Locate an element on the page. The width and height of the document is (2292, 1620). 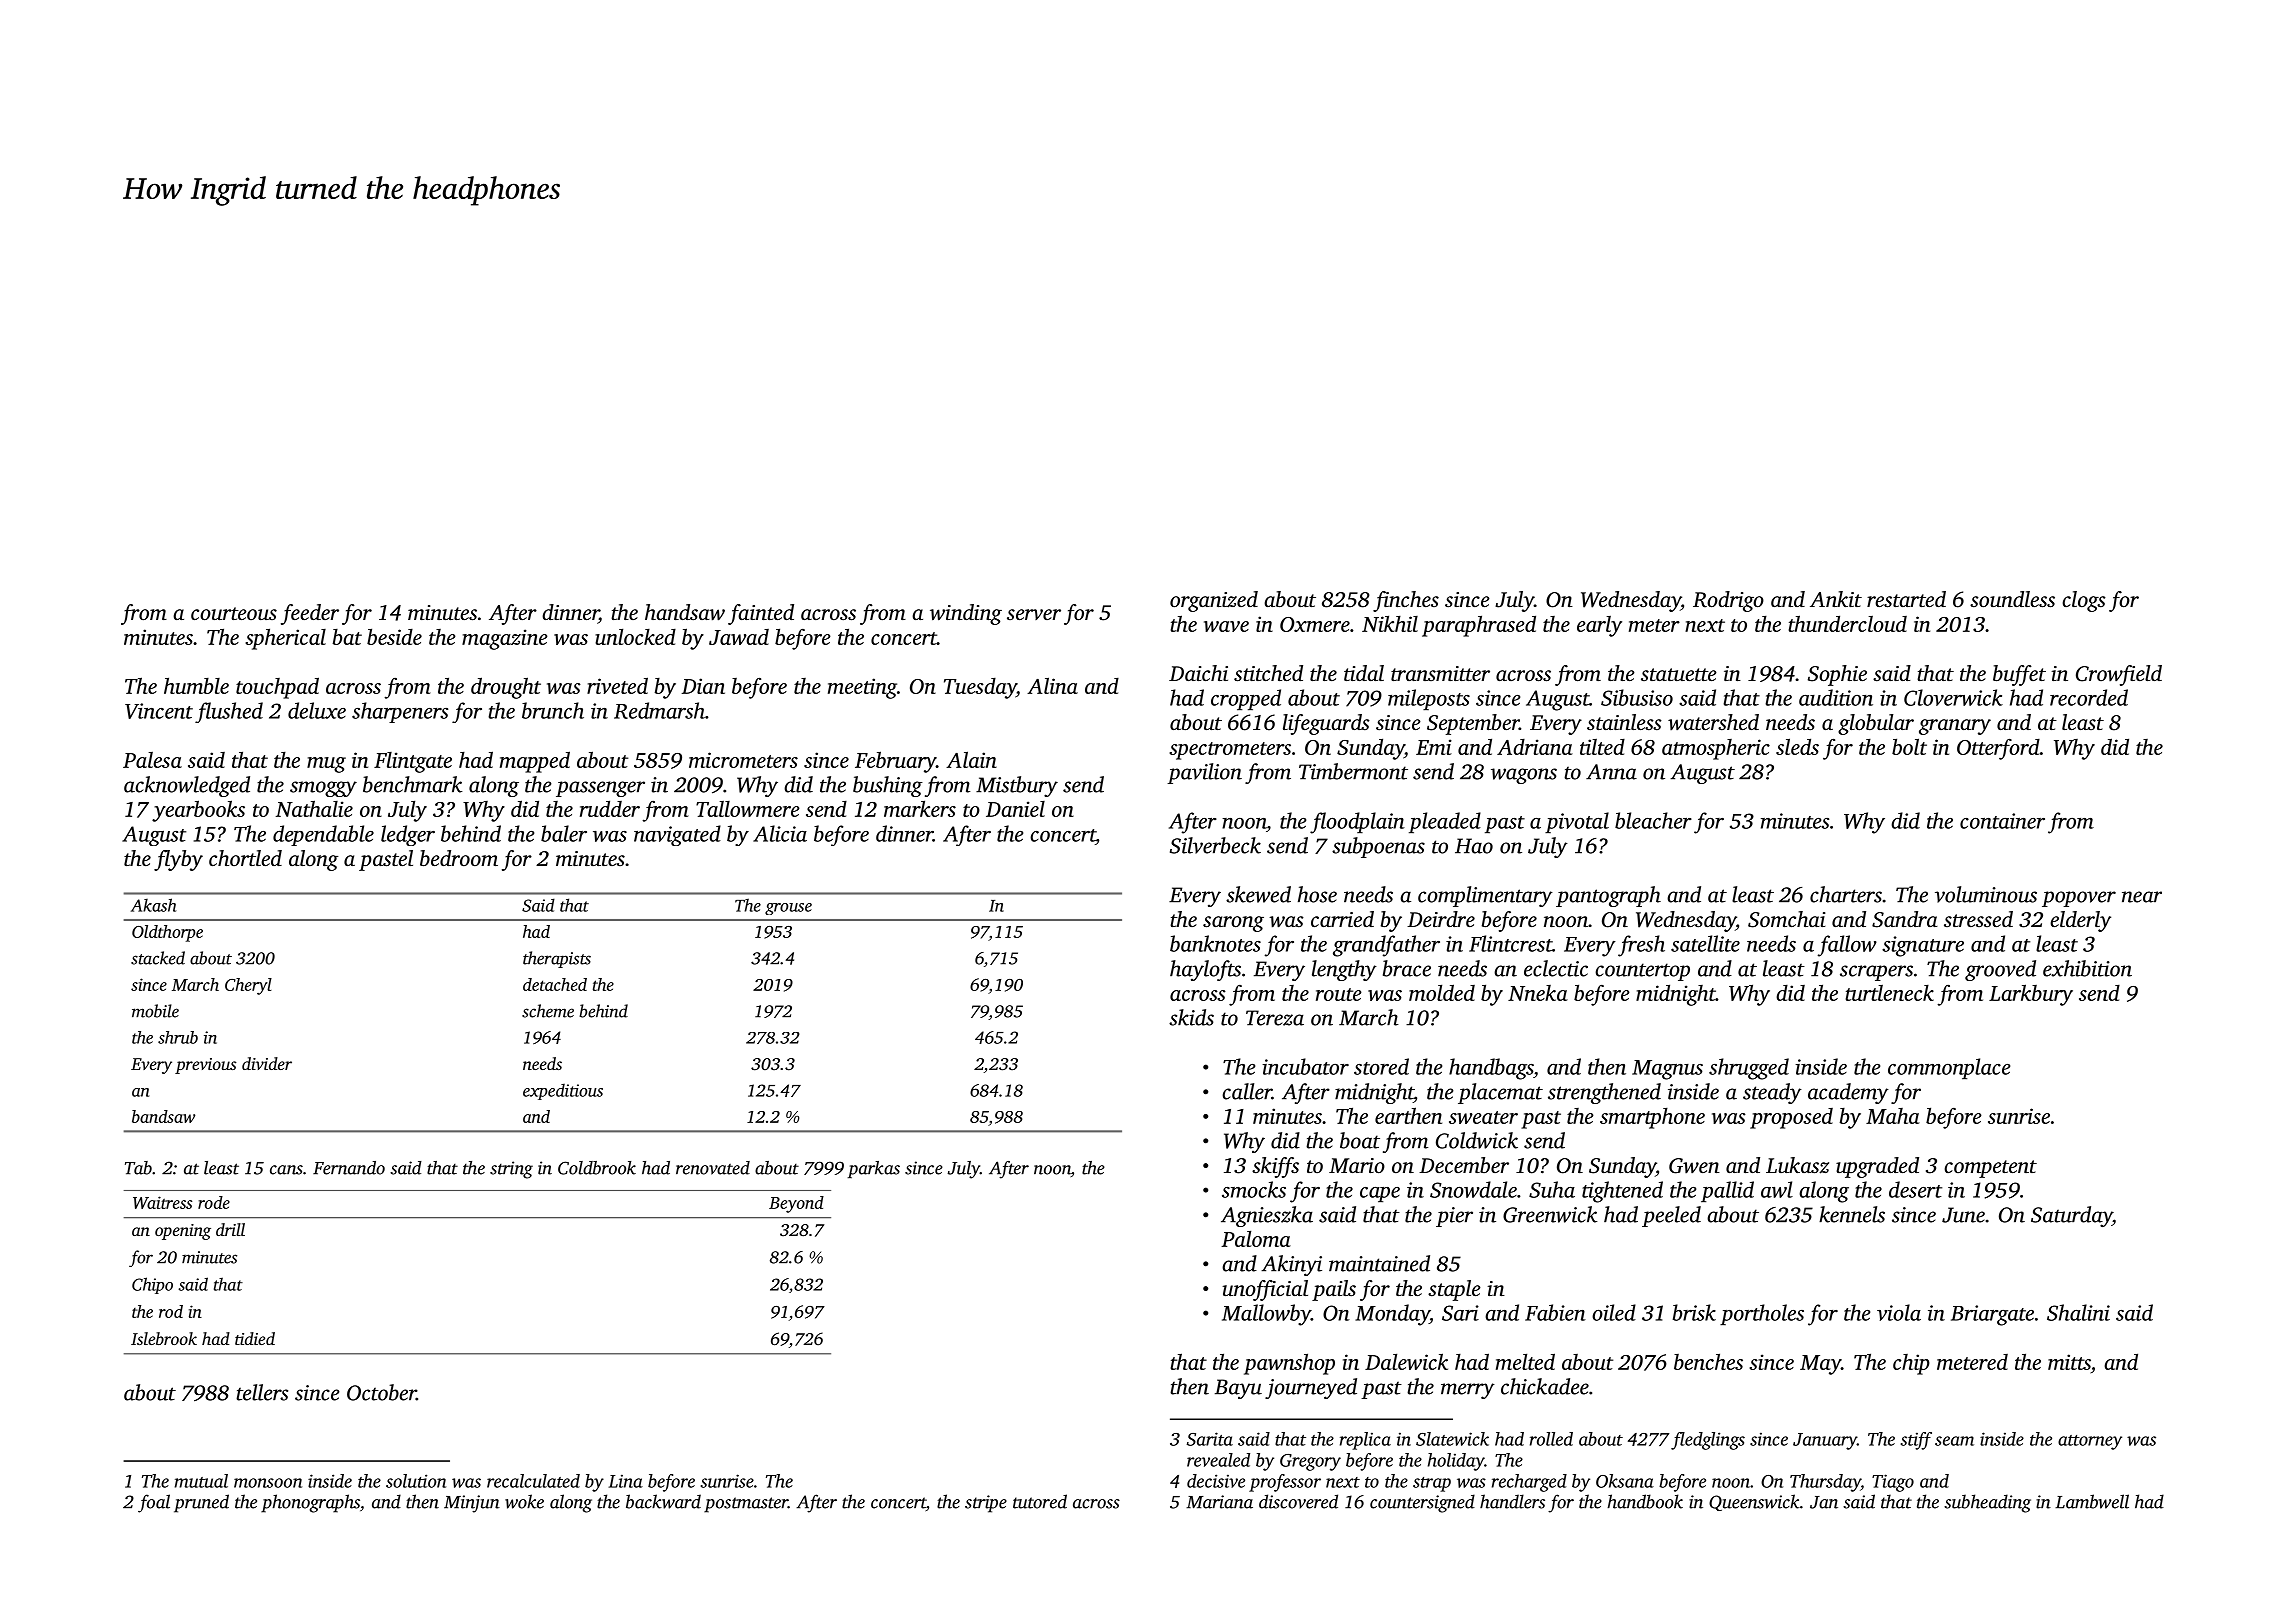
Otterford is located at coordinates (1998, 749).
